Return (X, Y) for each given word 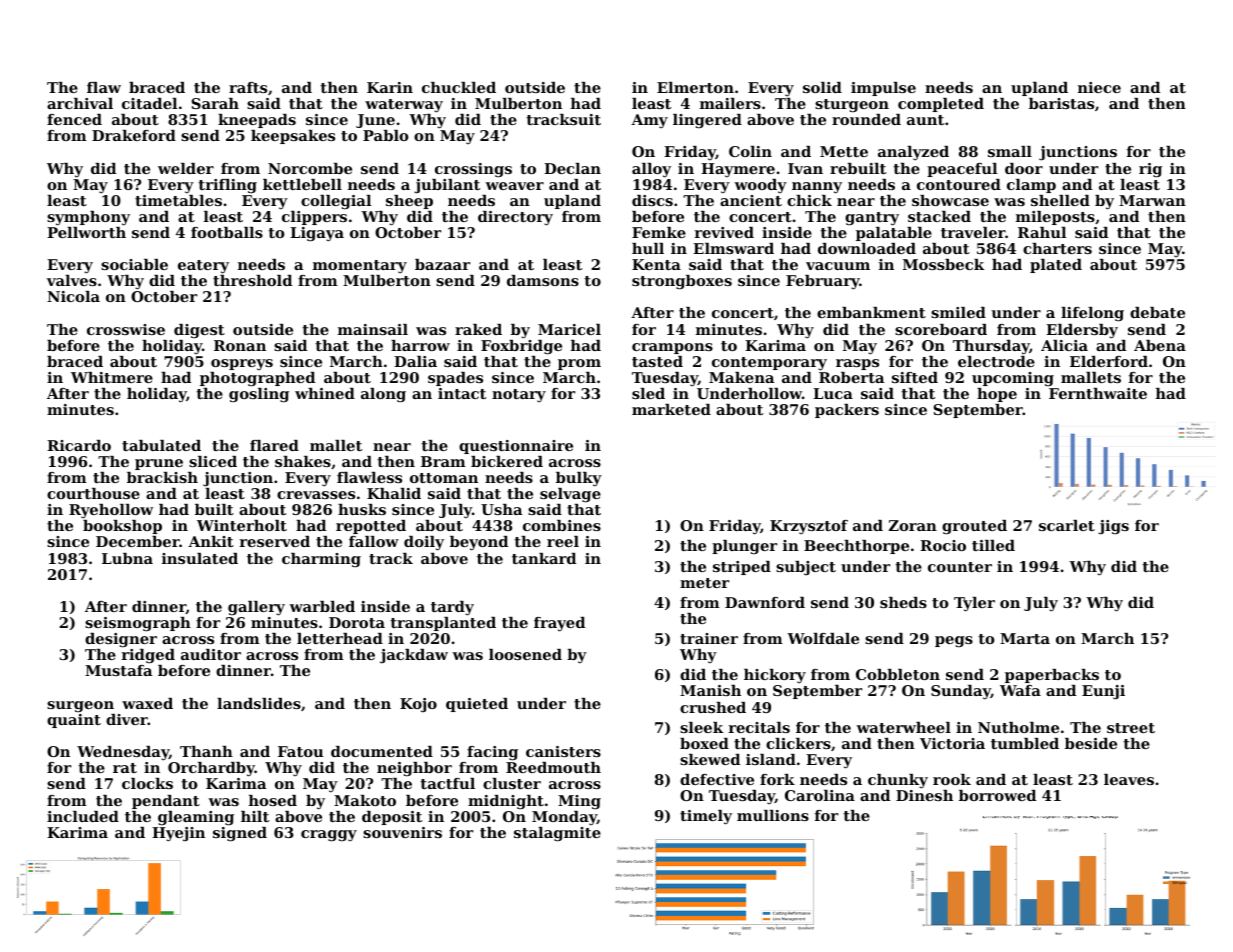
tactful (447, 783)
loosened (525, 654)
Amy (649, 121)
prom (579, 364)
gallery (256, 608)
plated (1056, 266)
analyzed (913, 153)
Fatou (300, 751)
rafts (248, 87)
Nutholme (1018, 727)
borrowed (997, 795)
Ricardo (79, 445)
